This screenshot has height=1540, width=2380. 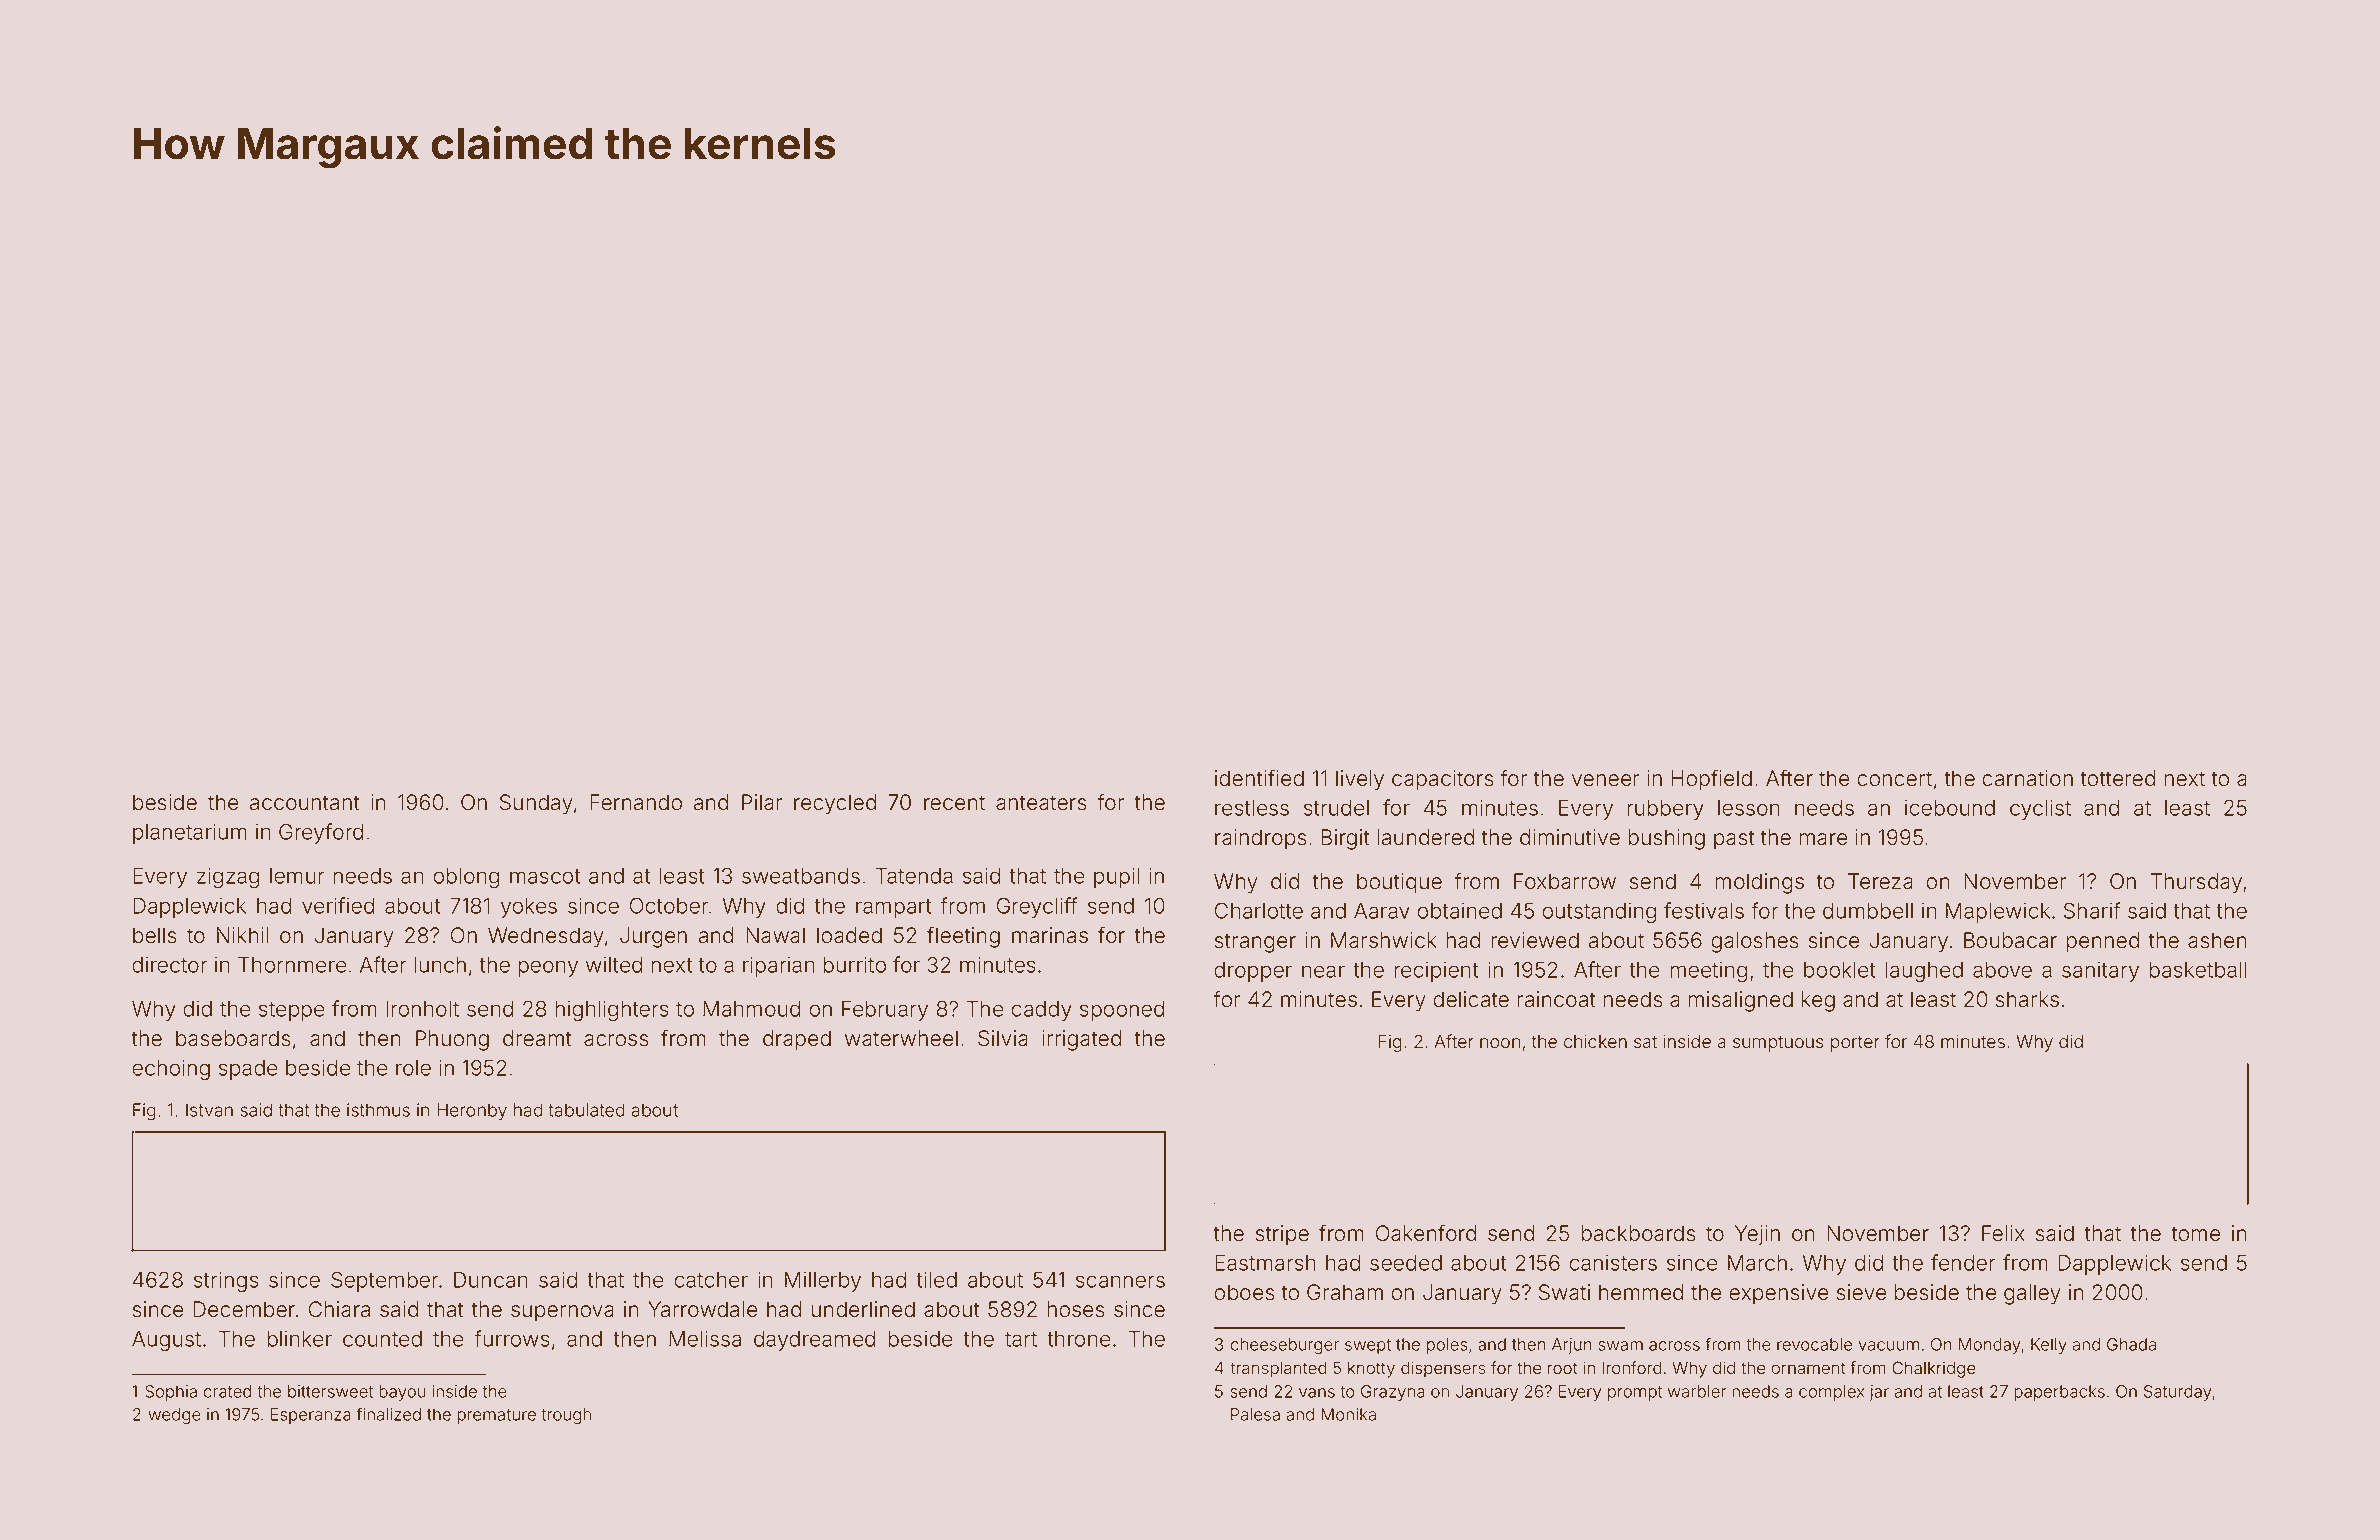 I want to click on Boubacar, so click(x=2010, y=940).
